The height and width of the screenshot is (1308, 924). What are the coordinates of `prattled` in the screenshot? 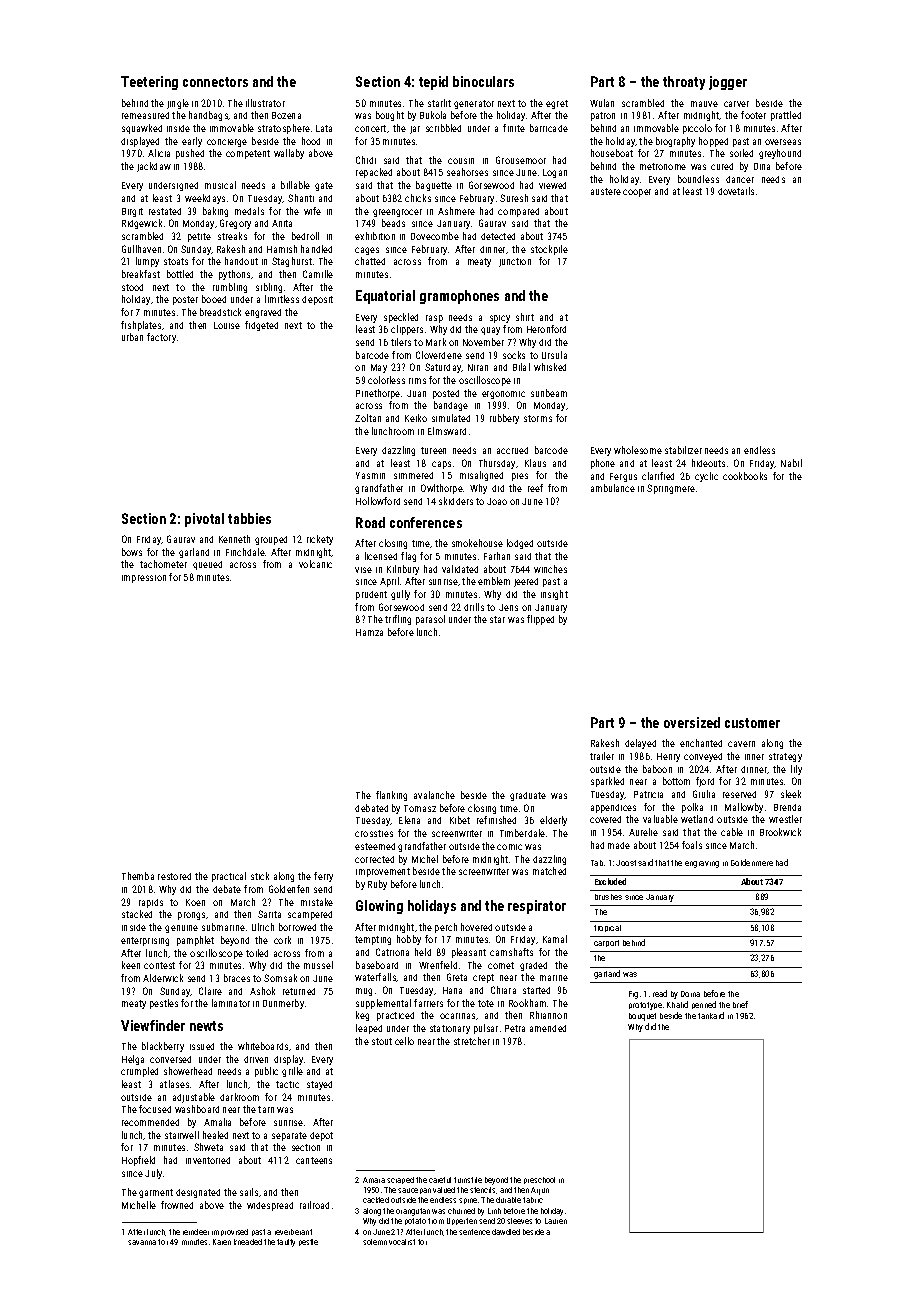 It's located at (786, 116).
